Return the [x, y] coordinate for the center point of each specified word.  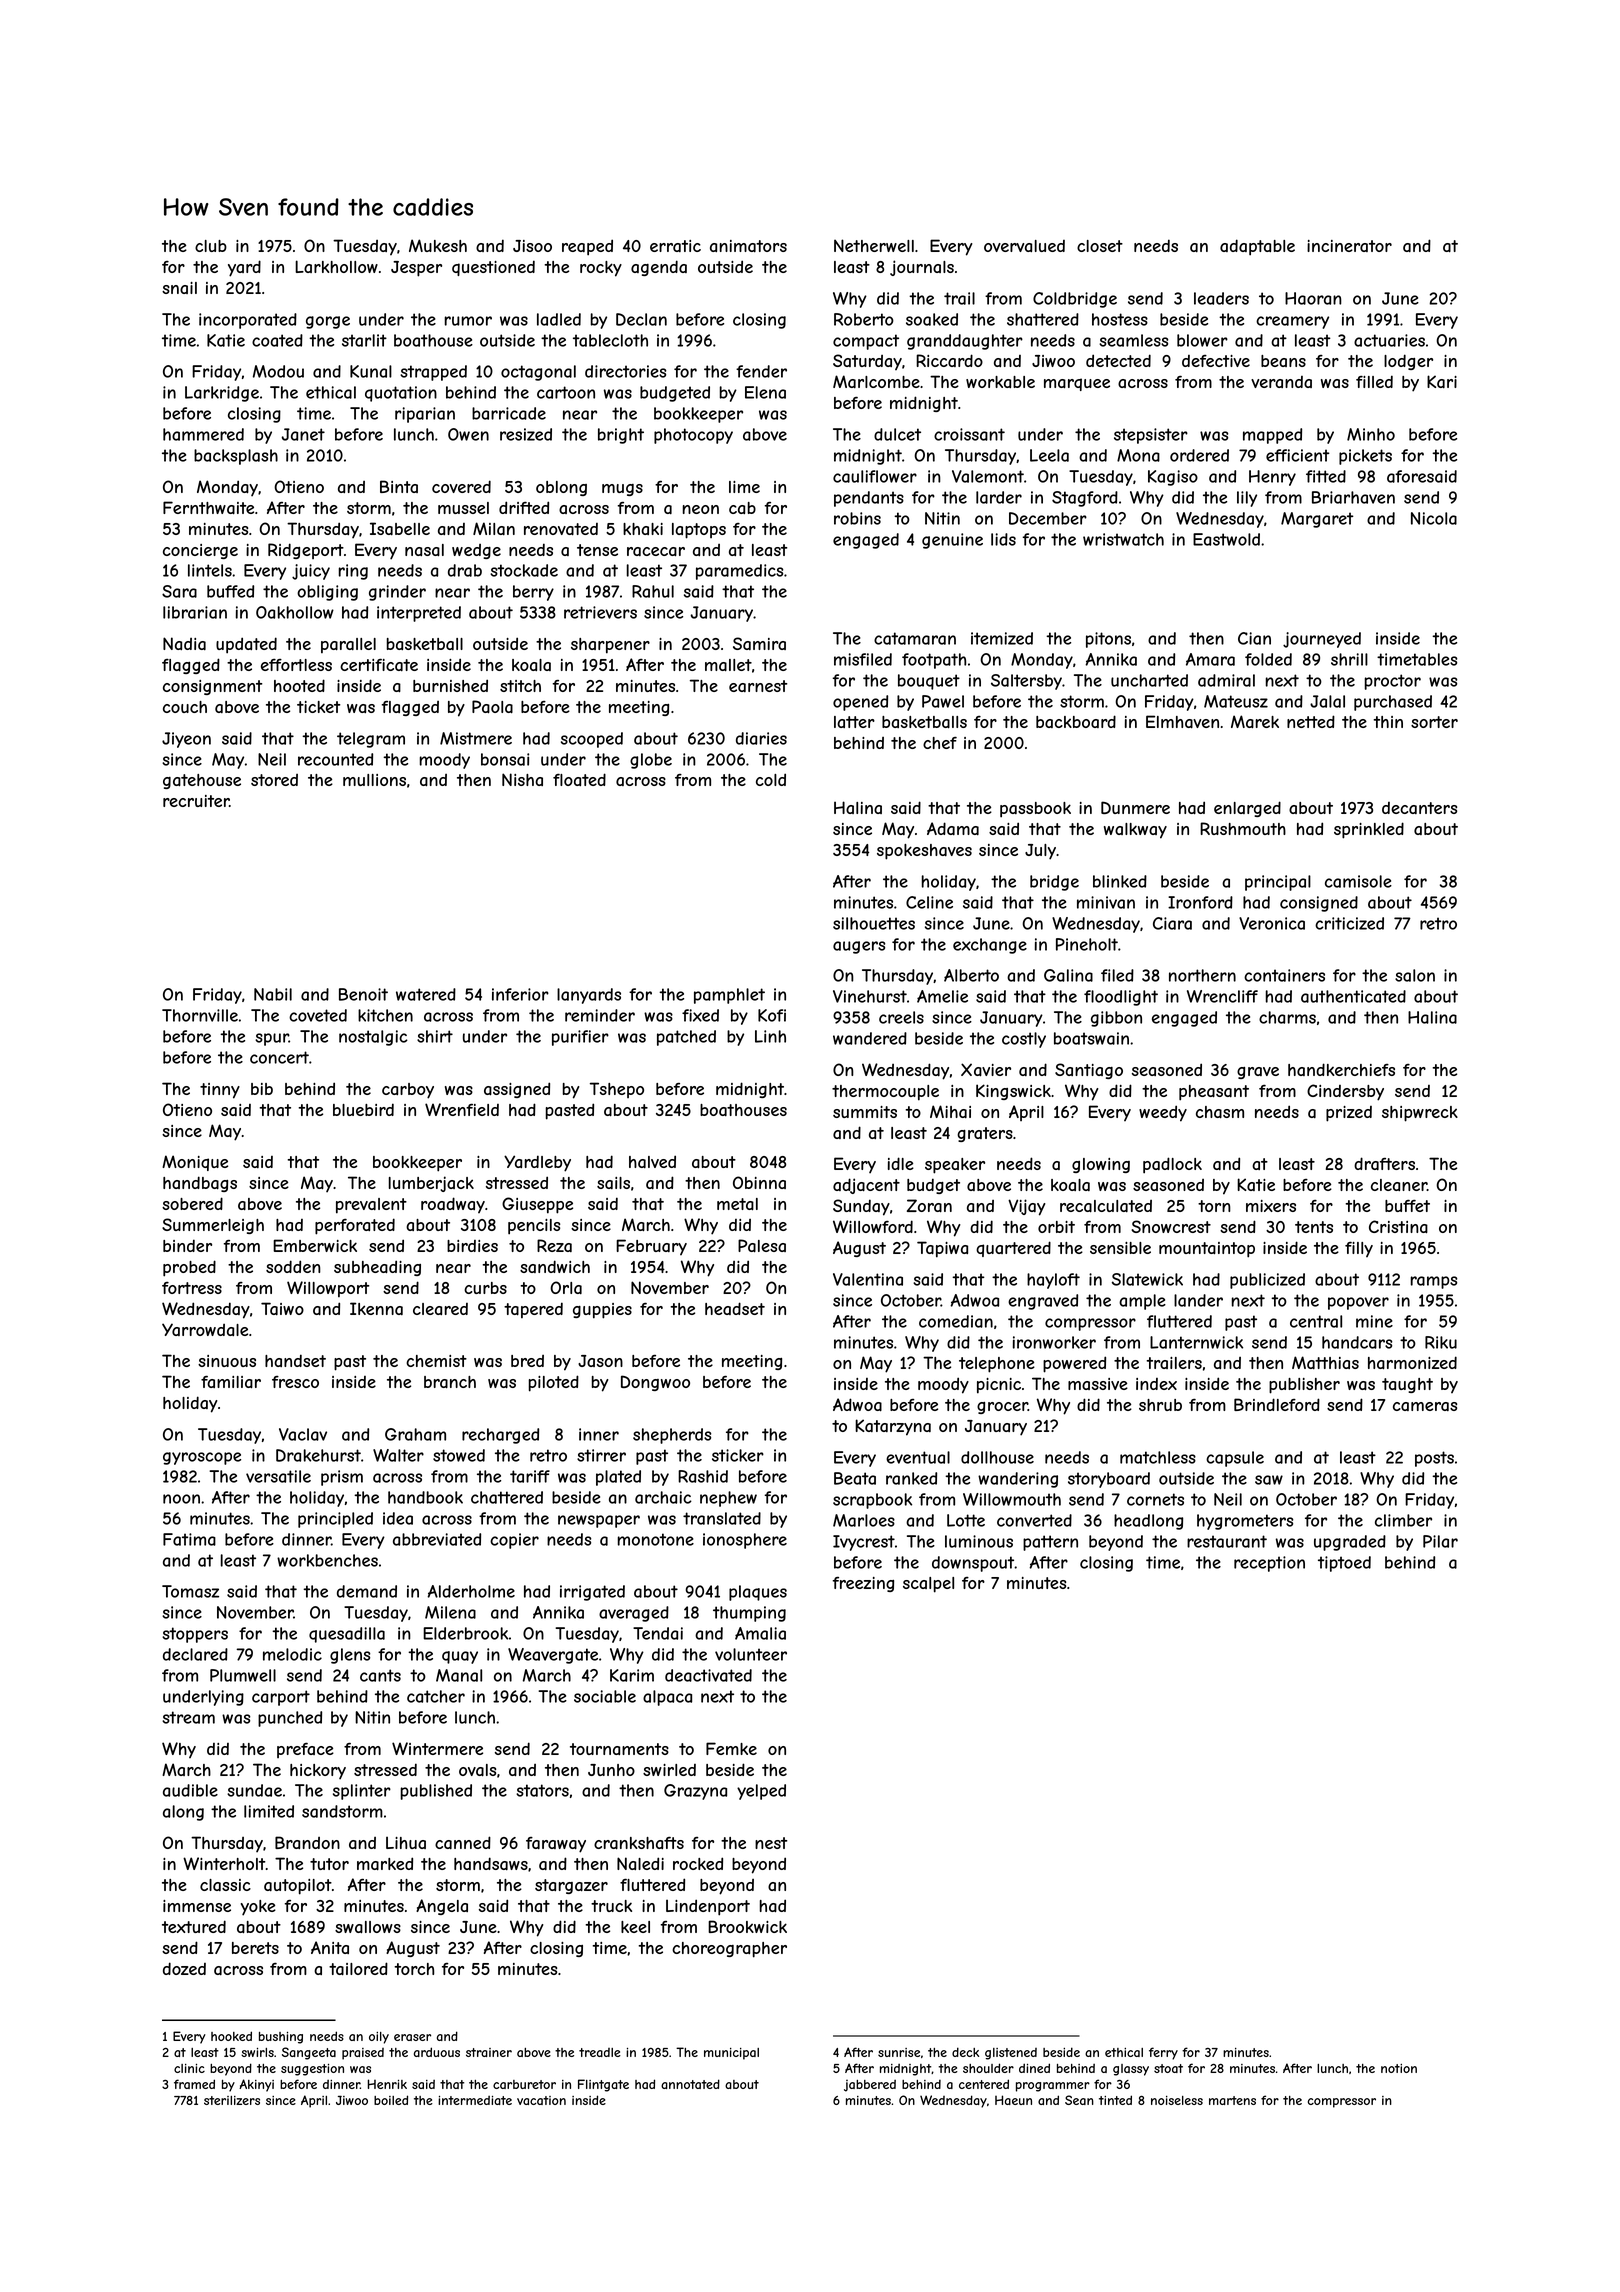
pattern [1050, 1543]
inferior [520, 994]
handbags [200, 1184]
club [211, 246]
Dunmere [1135, 807]
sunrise [899, 2052]
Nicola [1434, 518]
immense [197, 1906]
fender [761, 371]
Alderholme [471, 1591]
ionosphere [745, 1541]
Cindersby [1345, 1092]
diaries [761, 738]
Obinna [759, 1182]
